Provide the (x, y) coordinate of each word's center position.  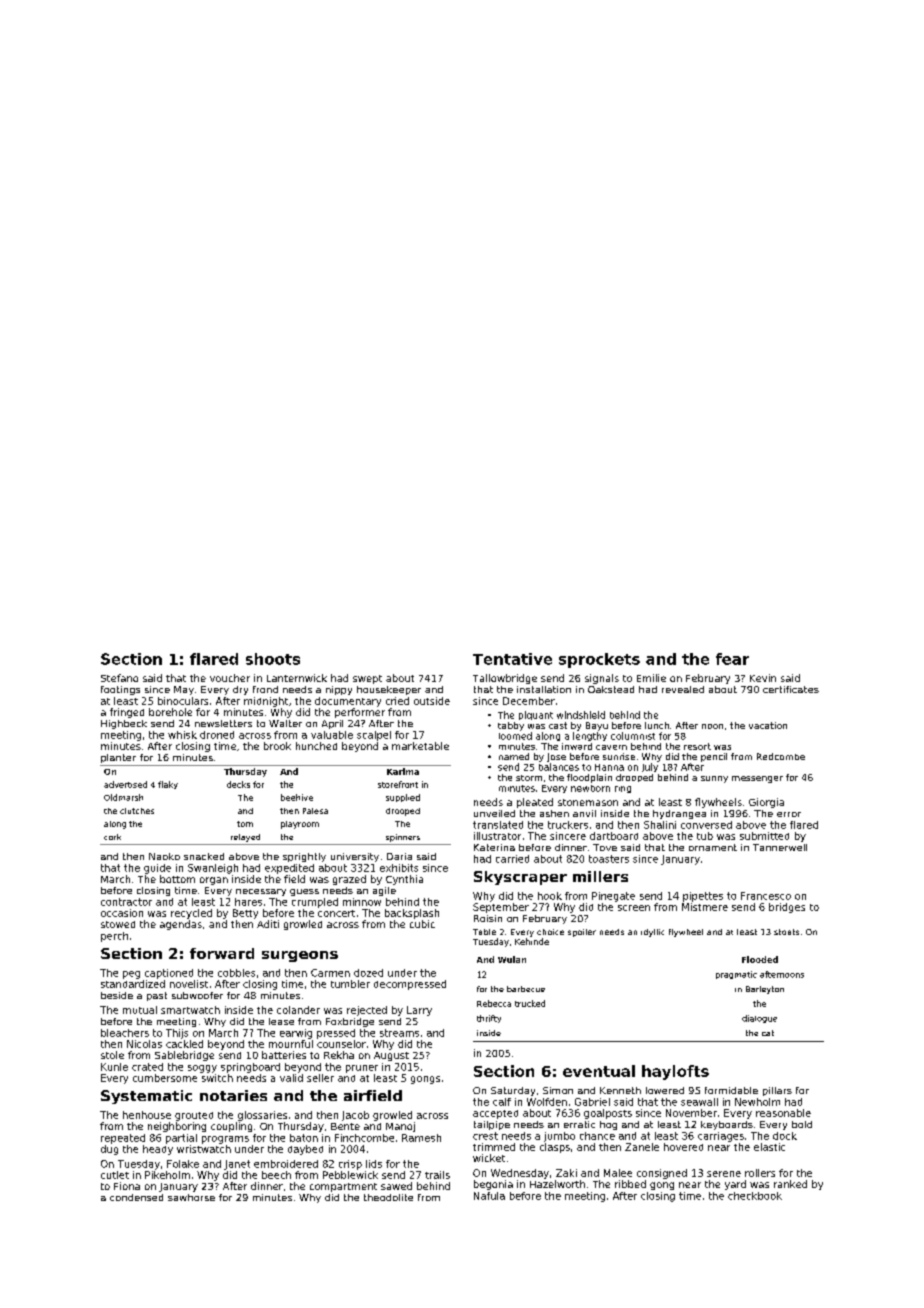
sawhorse (191, 1197)
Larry (419, 1011)
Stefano (119, 678)
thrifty (489, 1019)
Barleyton (765, 990)
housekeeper (389, 690)
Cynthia (404, 880)
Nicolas (144, 1044)
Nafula (489, 1196)
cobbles (236, 973)
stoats (786, 932)
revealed (683, 689)
